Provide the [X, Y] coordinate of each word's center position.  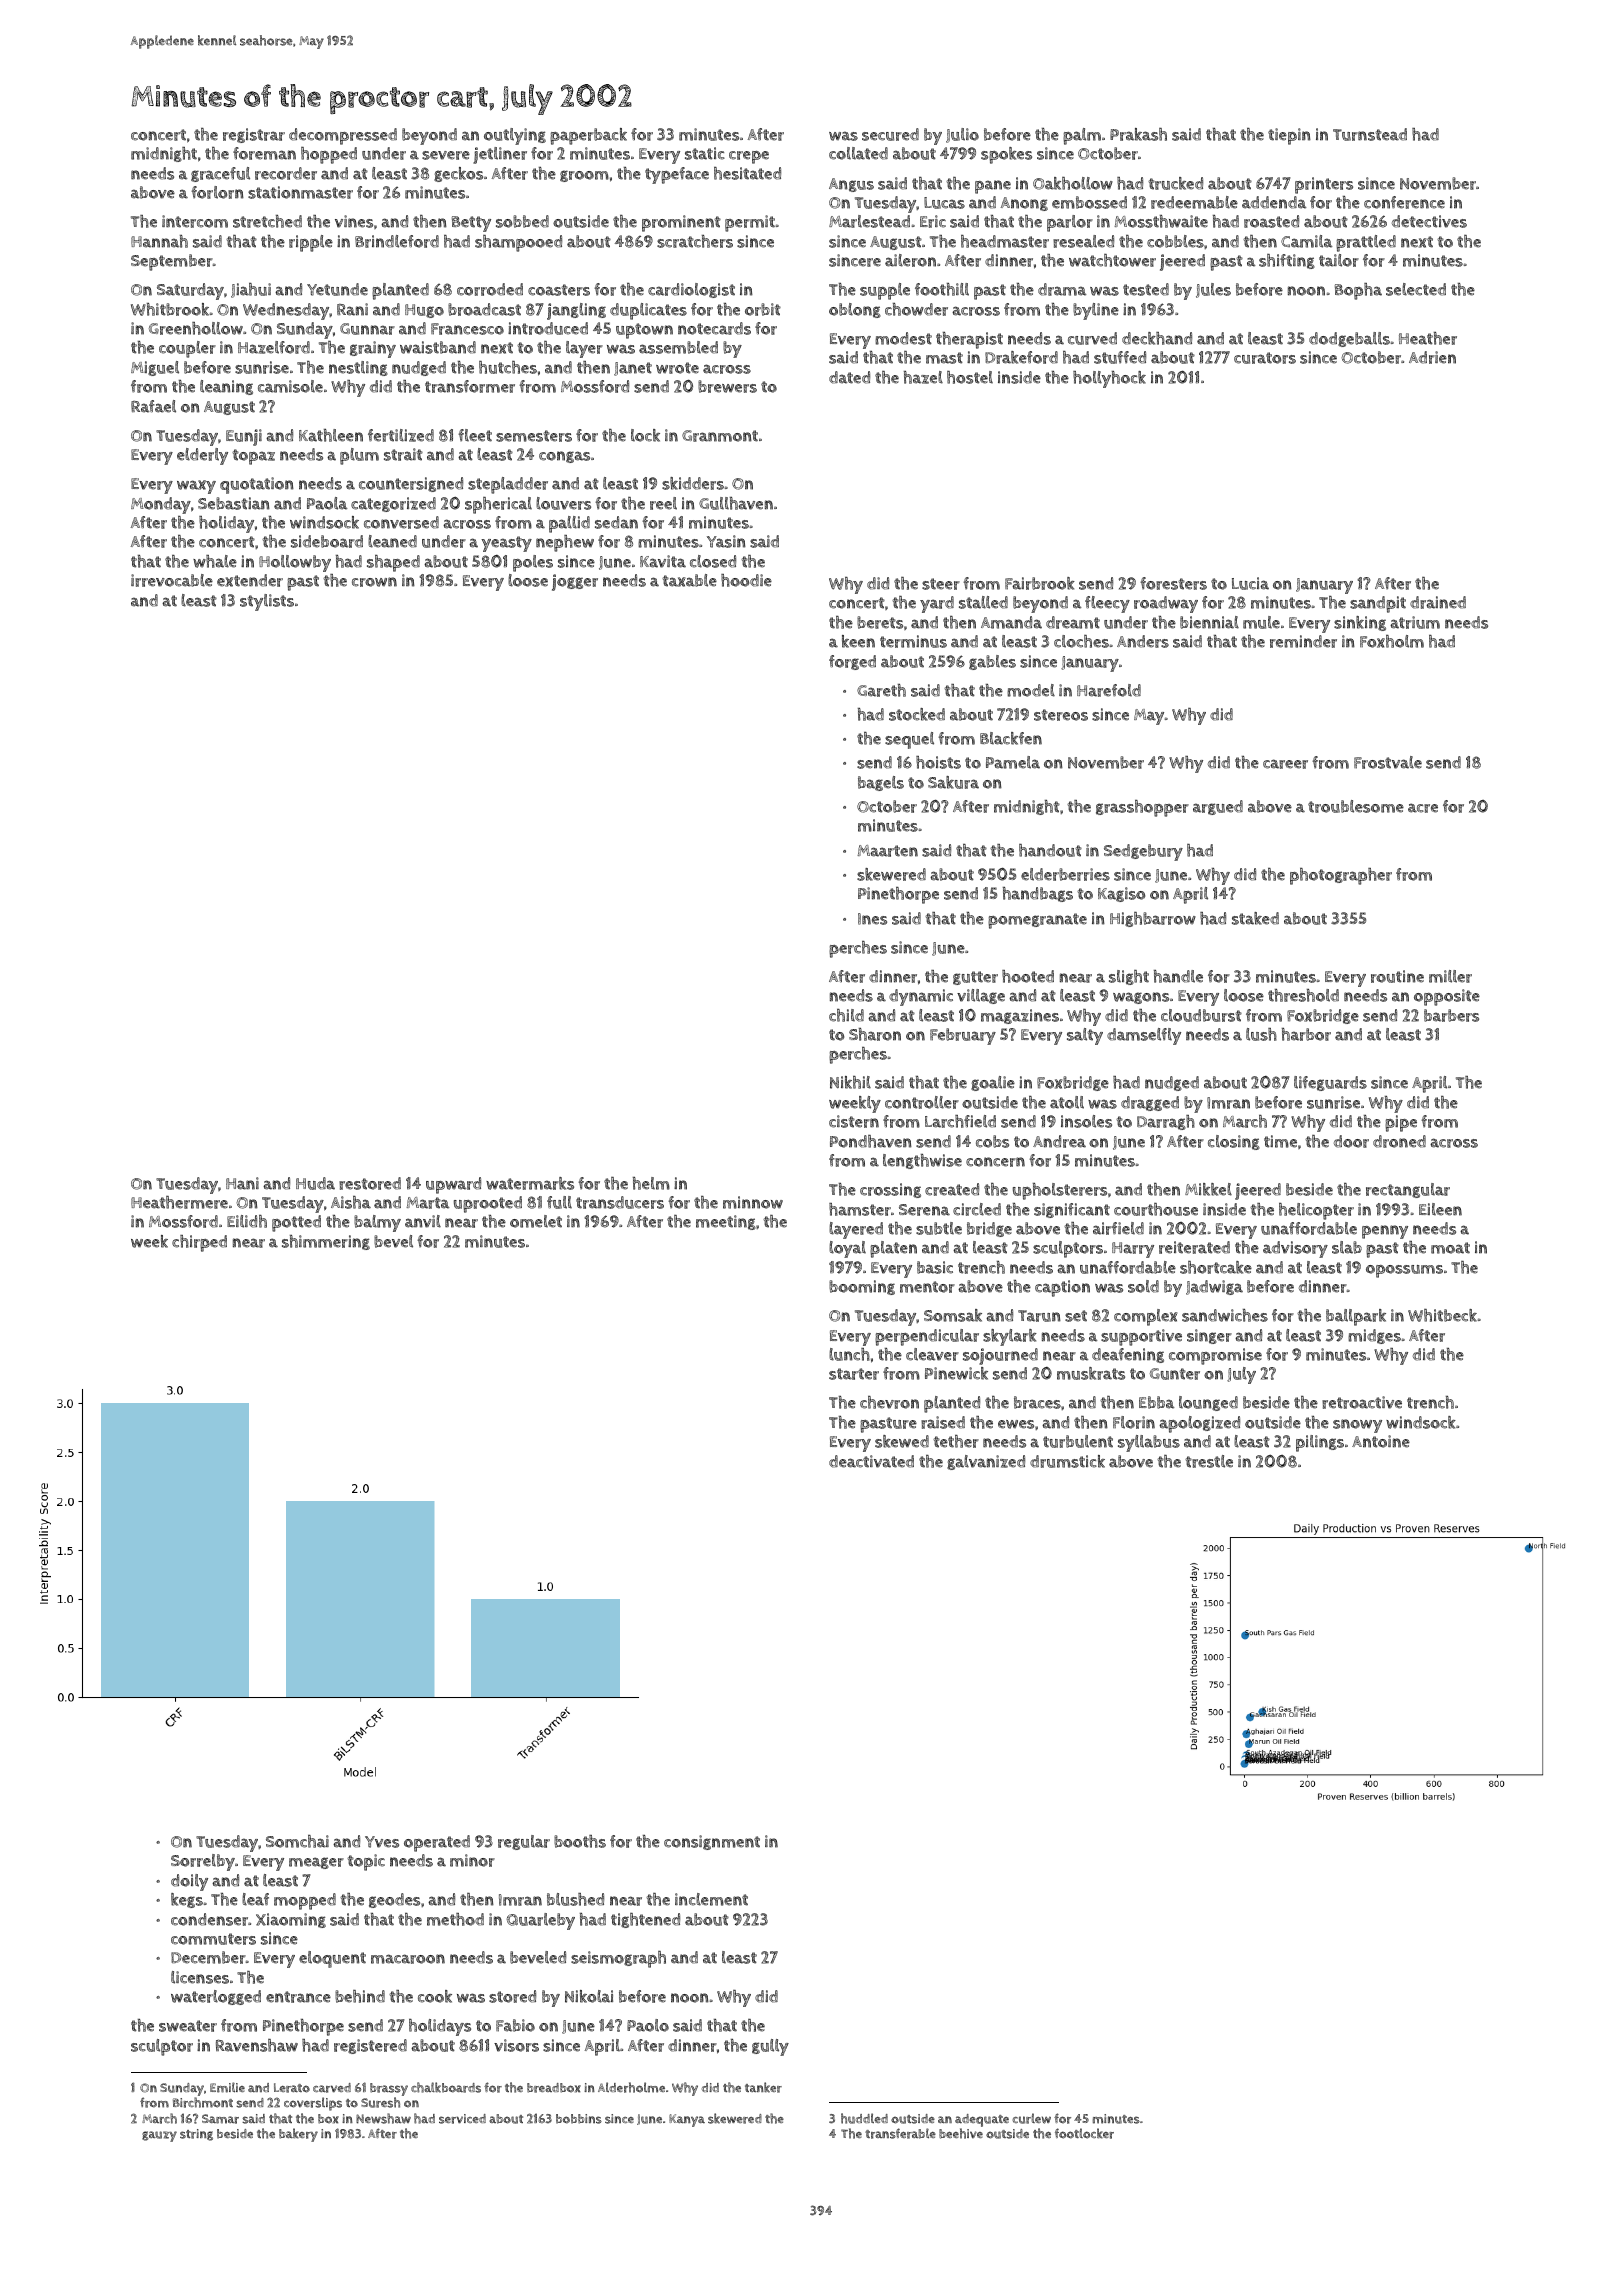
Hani [242, 1183]
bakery [298, 2135]
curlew [1031, 2118]
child [846, 1015]
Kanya [687, 2120]
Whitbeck [1442, 1315]
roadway [1166, 604]
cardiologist [691, 290]
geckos [458, 174]
